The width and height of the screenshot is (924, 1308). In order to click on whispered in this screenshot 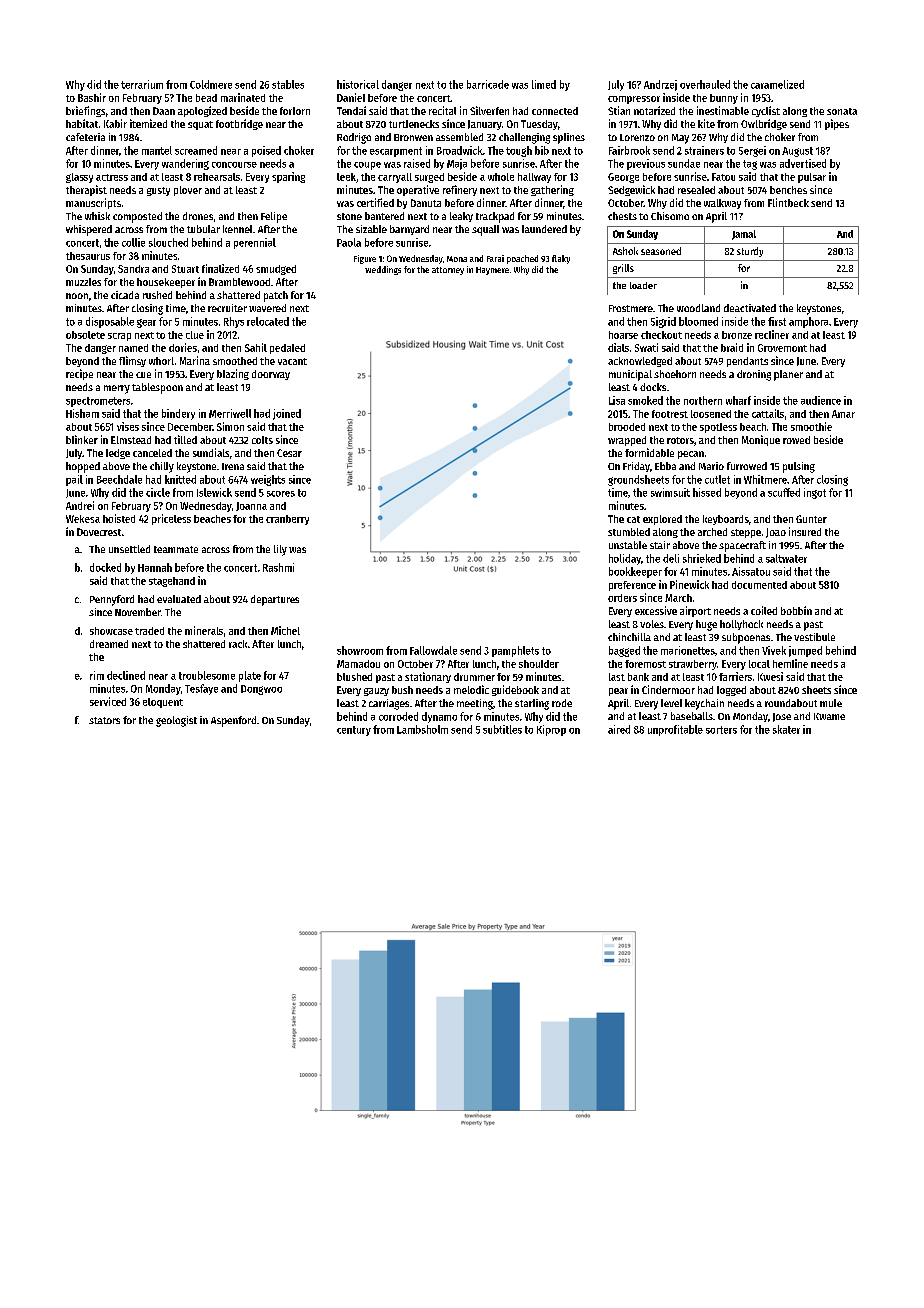, I will do `click(89, 230)`.
